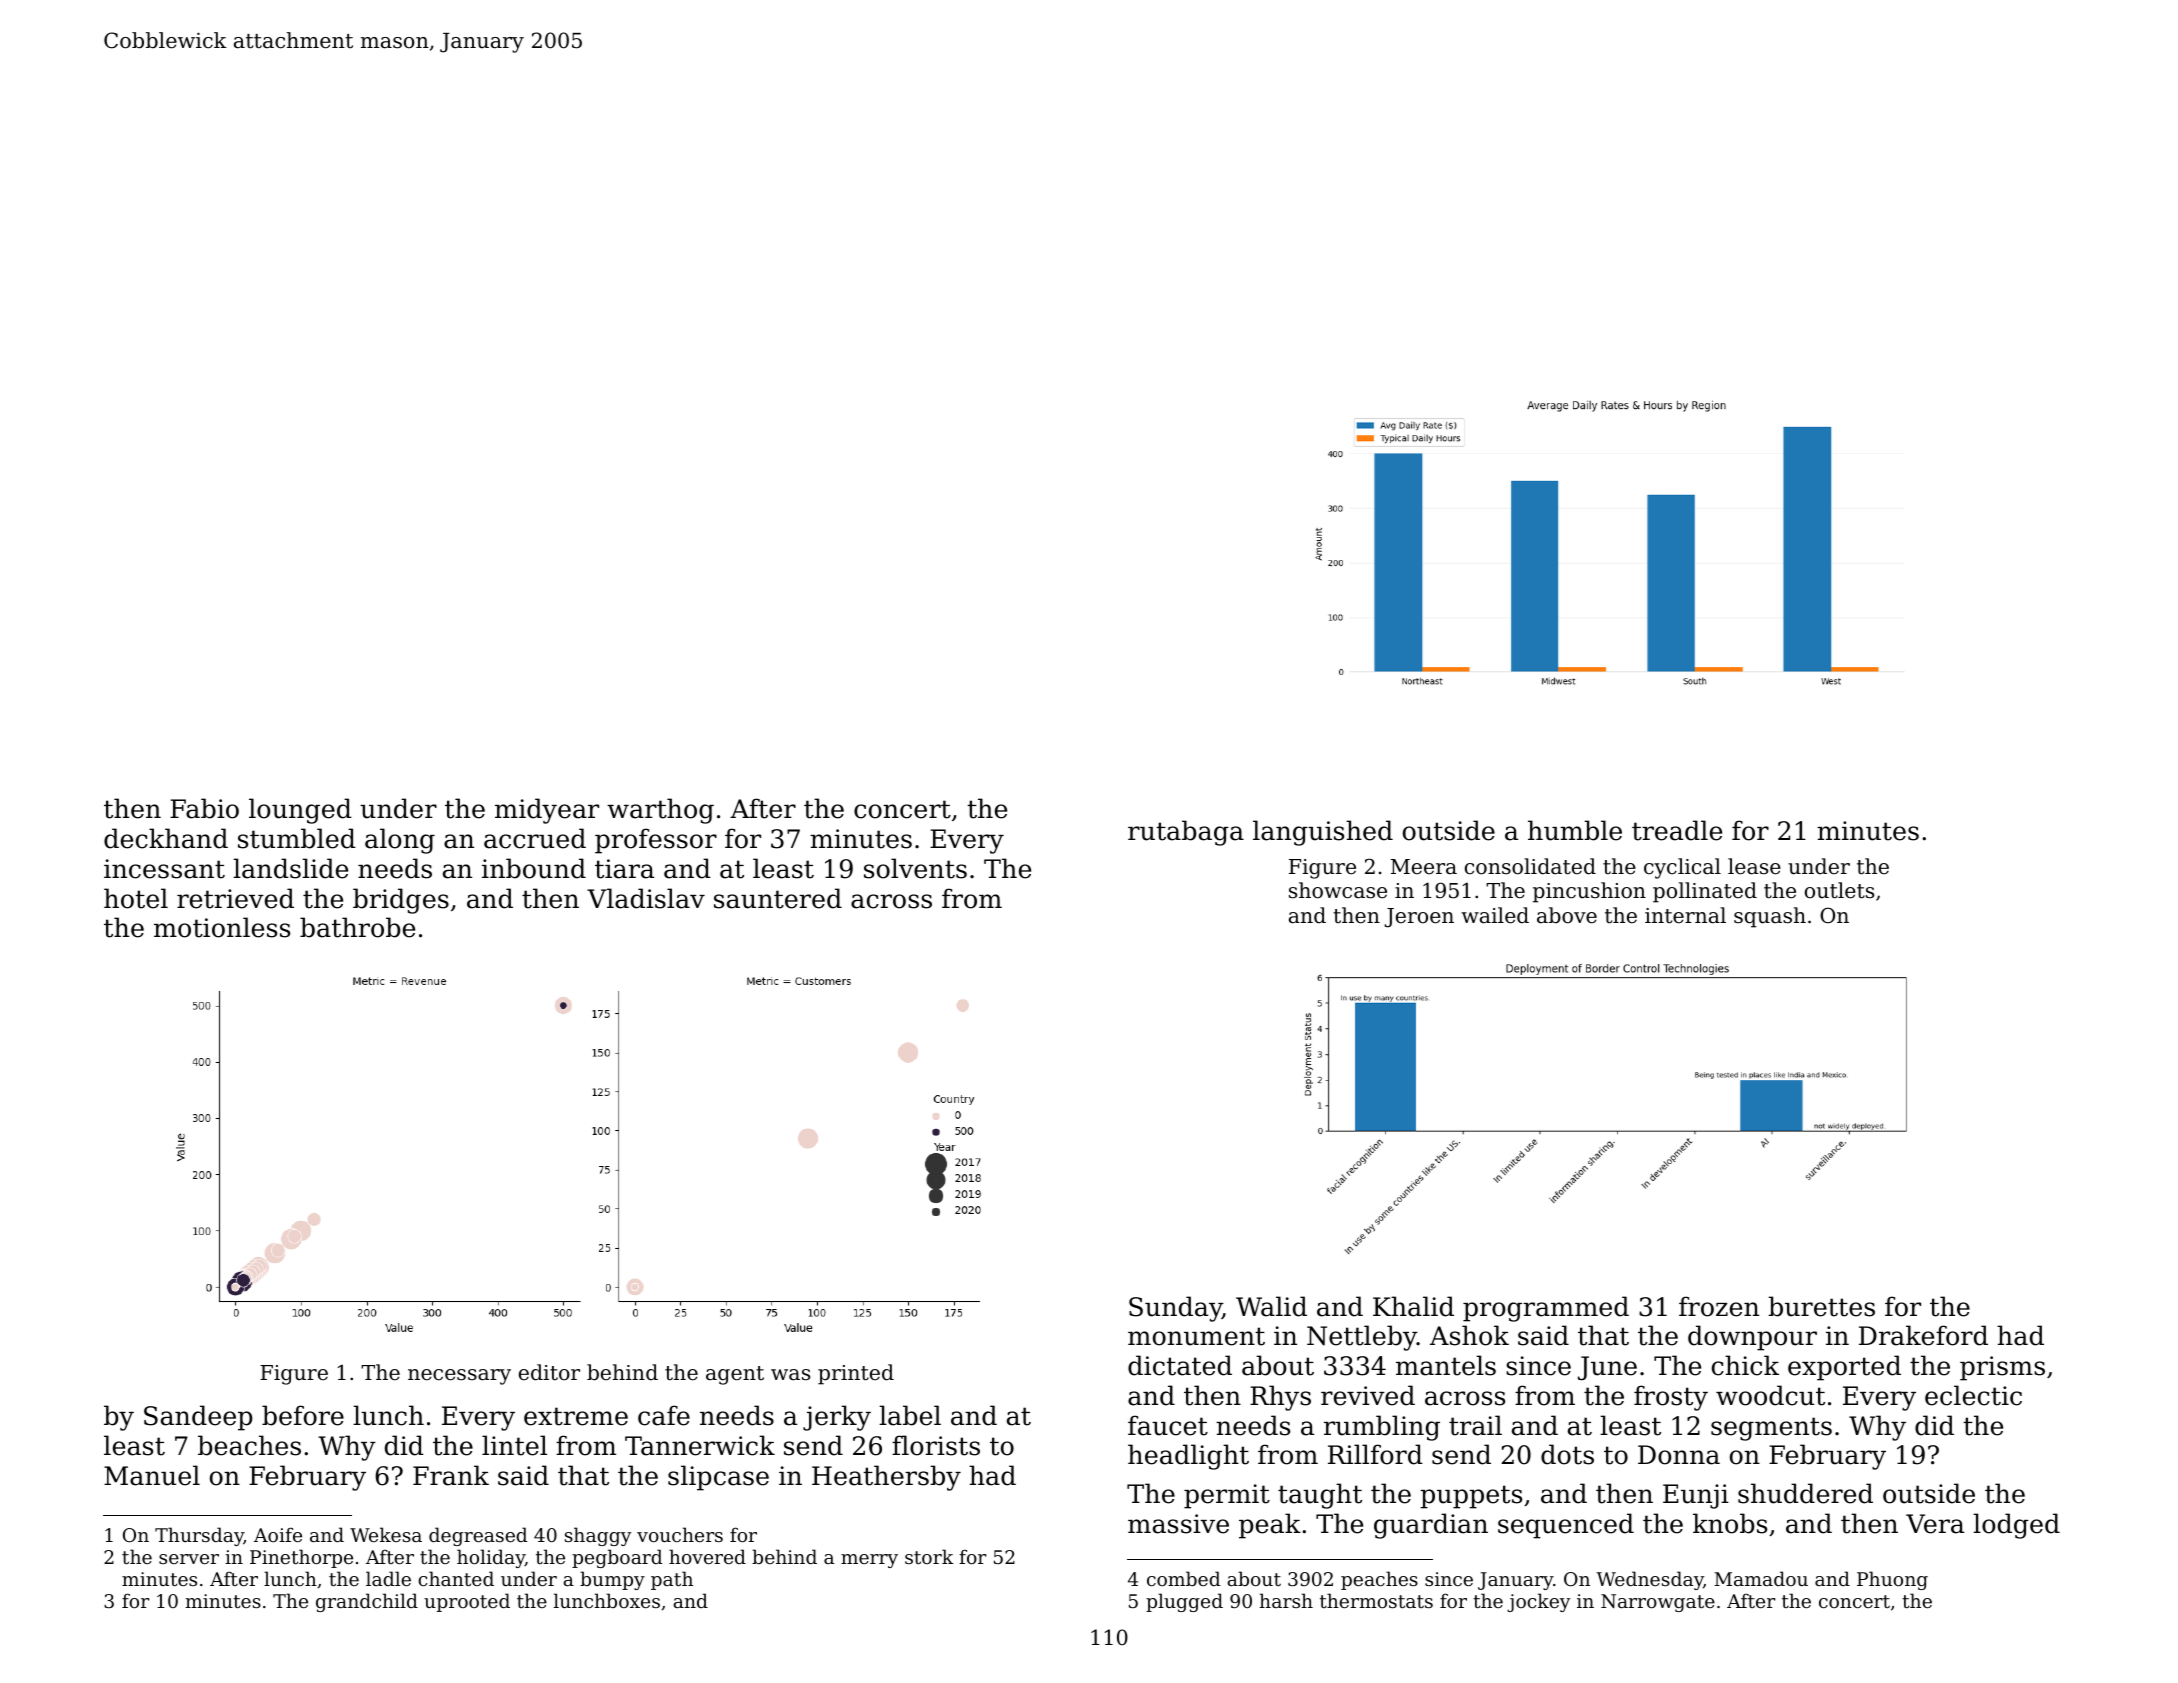 Image resolution: width=2178 pixels, height=1683 pixels. Describe the element at coordinates (189, 1559) in the document. I see `server` at that location.
